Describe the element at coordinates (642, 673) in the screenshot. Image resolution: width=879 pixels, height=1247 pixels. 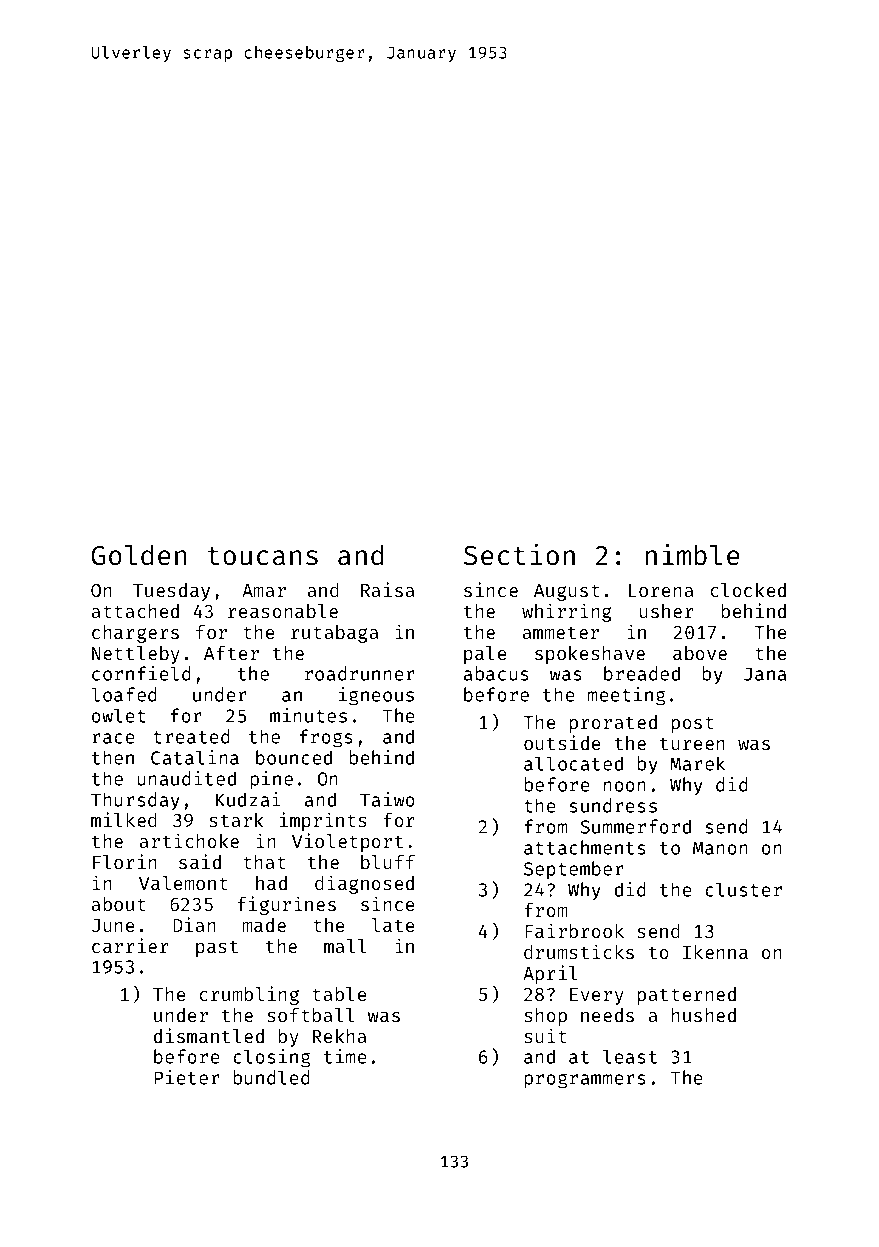
I see `breaded` at that location.
